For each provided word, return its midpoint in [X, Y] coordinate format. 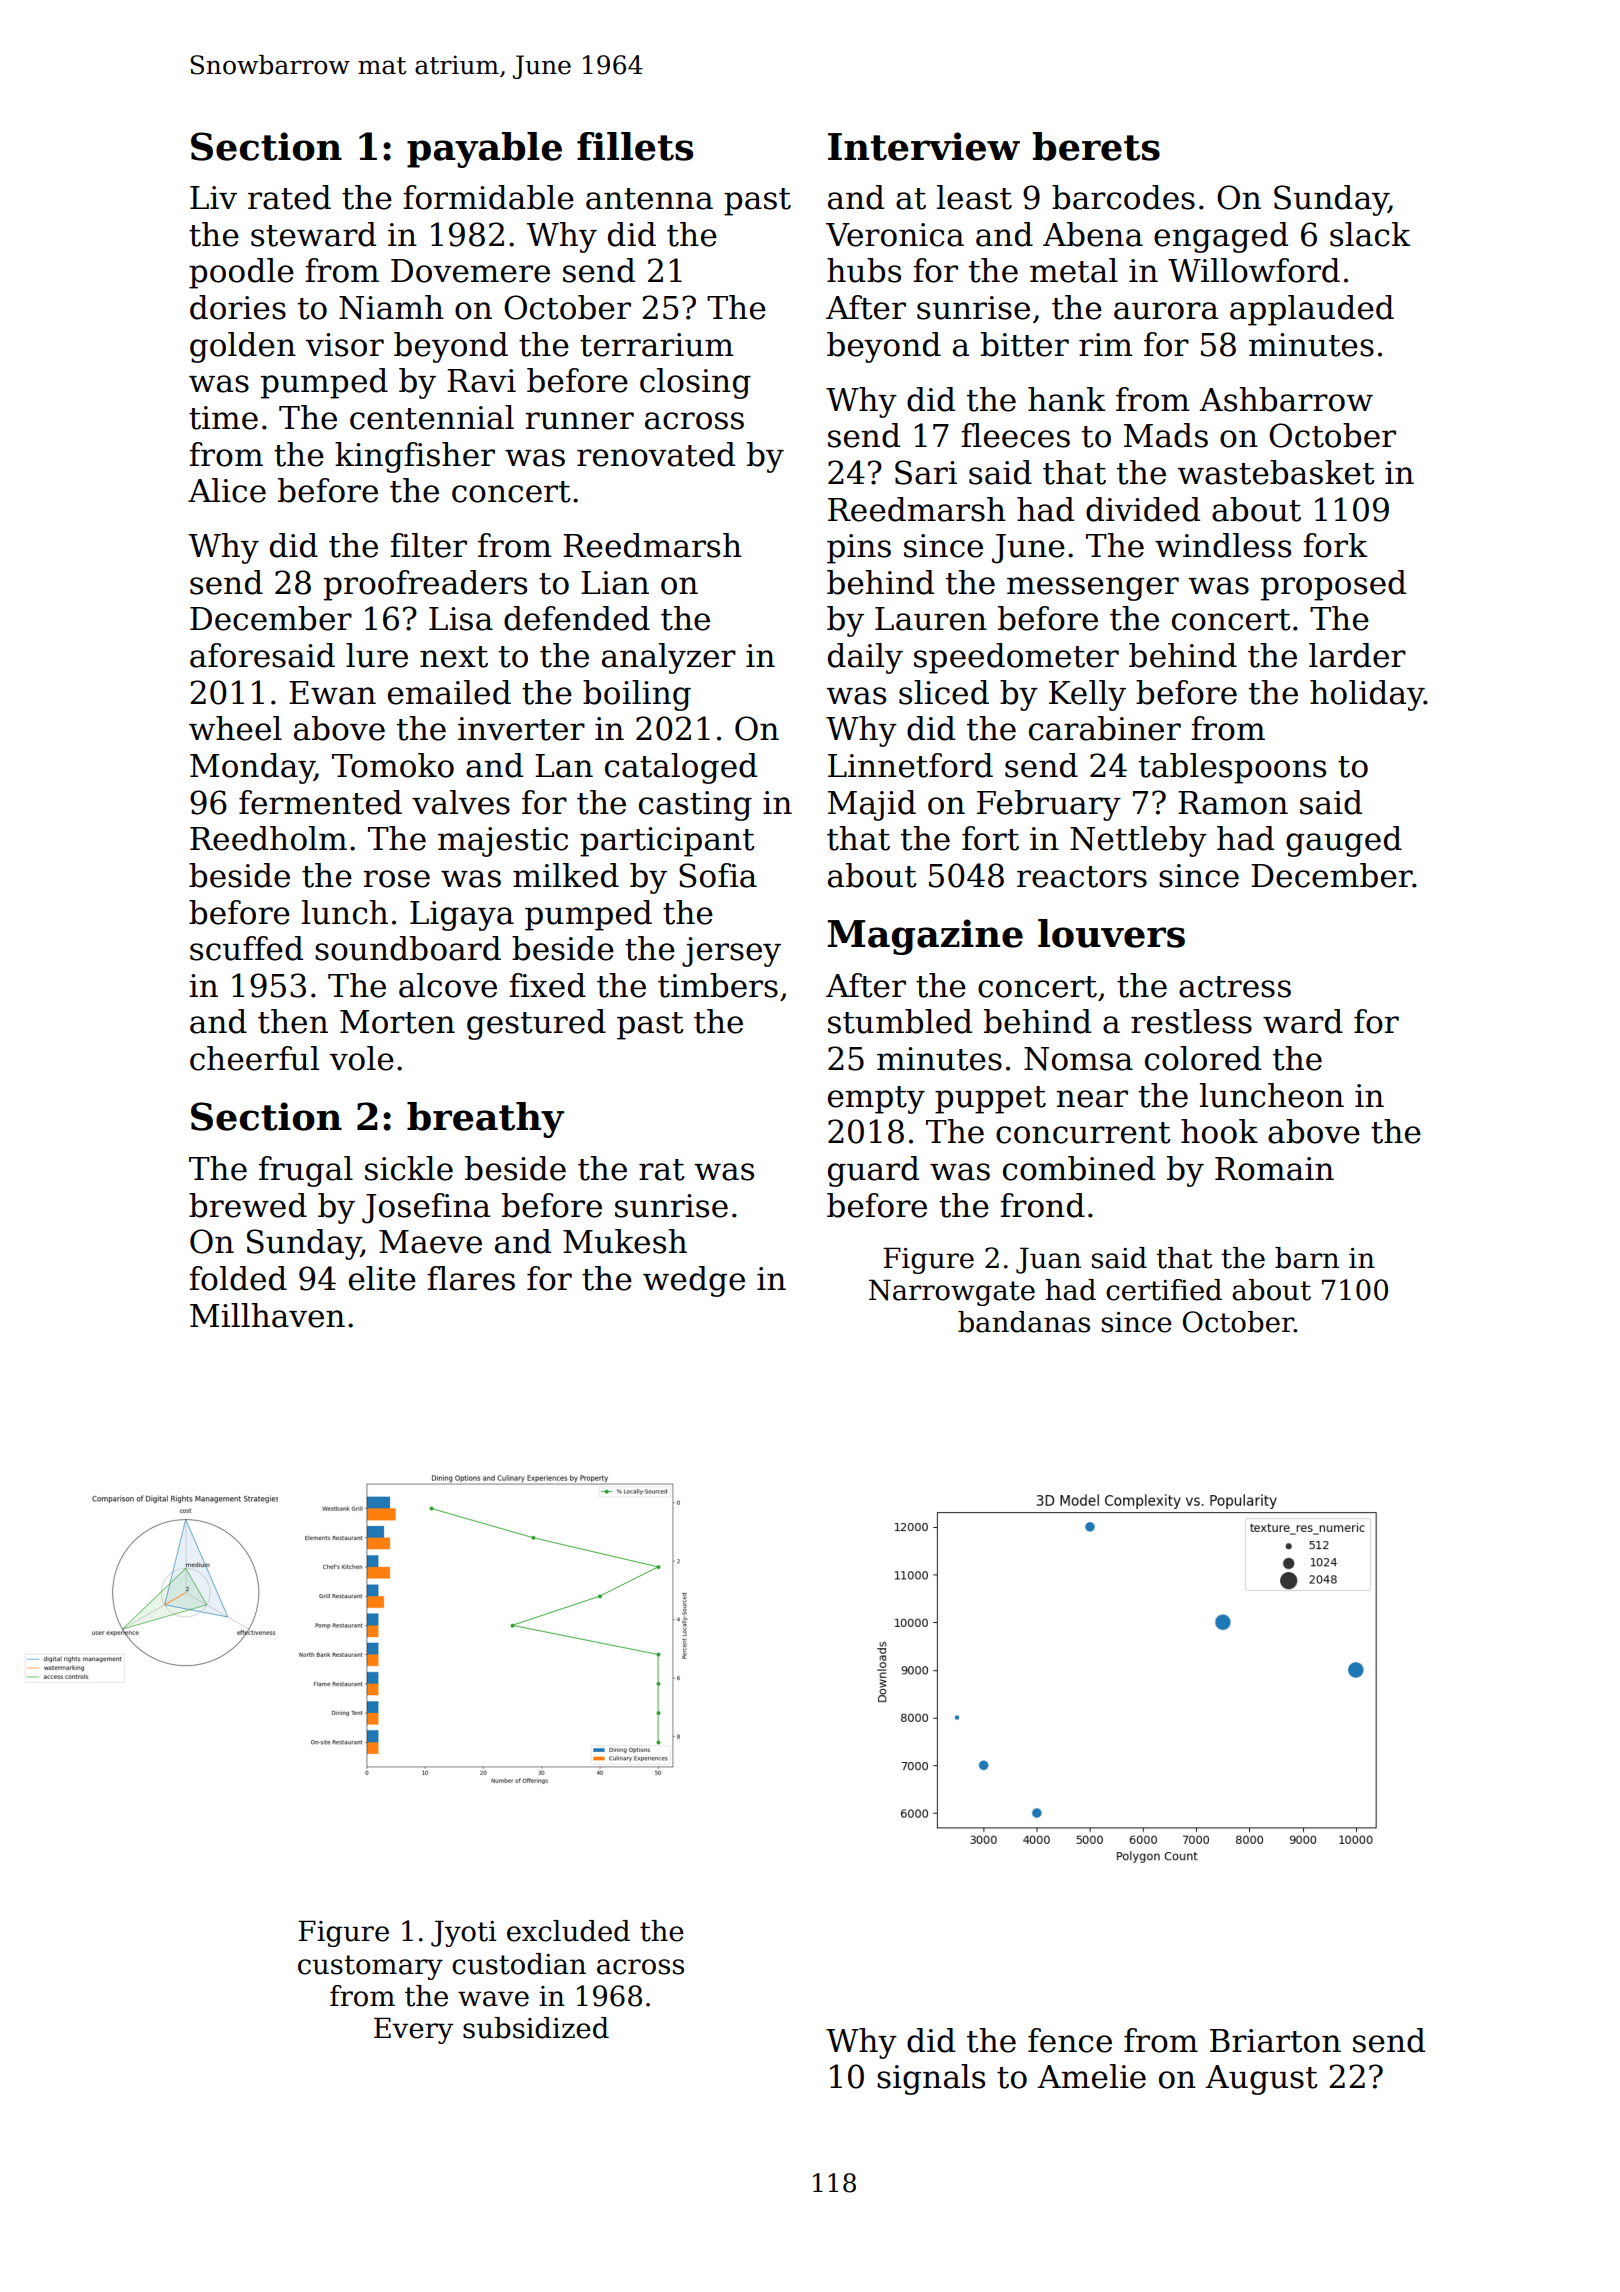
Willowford [1254, 270]
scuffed [246, 948]
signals [931, 2079]
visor [345, 345]
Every [413, 2030]
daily [865, 658]
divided [1143, 509]
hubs [864, 270]
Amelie [1091, 2076]
